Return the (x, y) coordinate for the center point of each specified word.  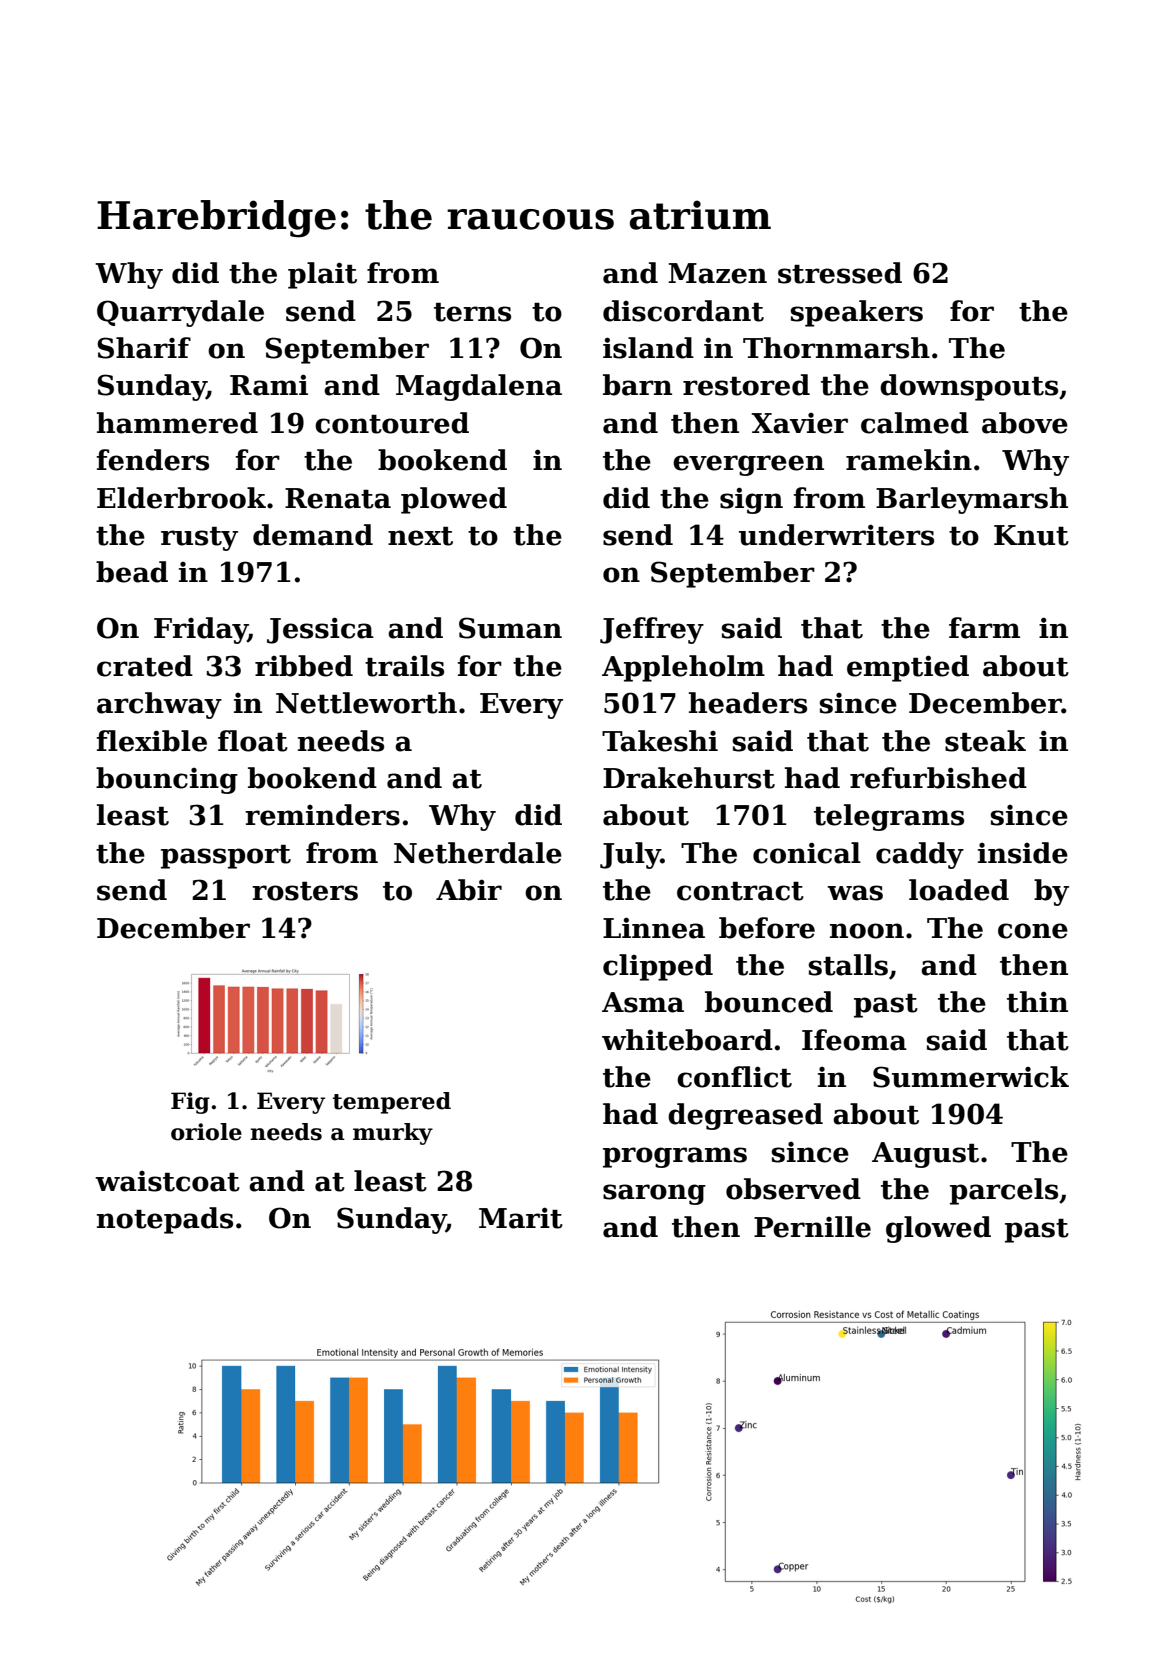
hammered (177, 423)
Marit (521, 1218)
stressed (840, 273)
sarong (654, 1194)
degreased (745, 1116)
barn (637, 385)
